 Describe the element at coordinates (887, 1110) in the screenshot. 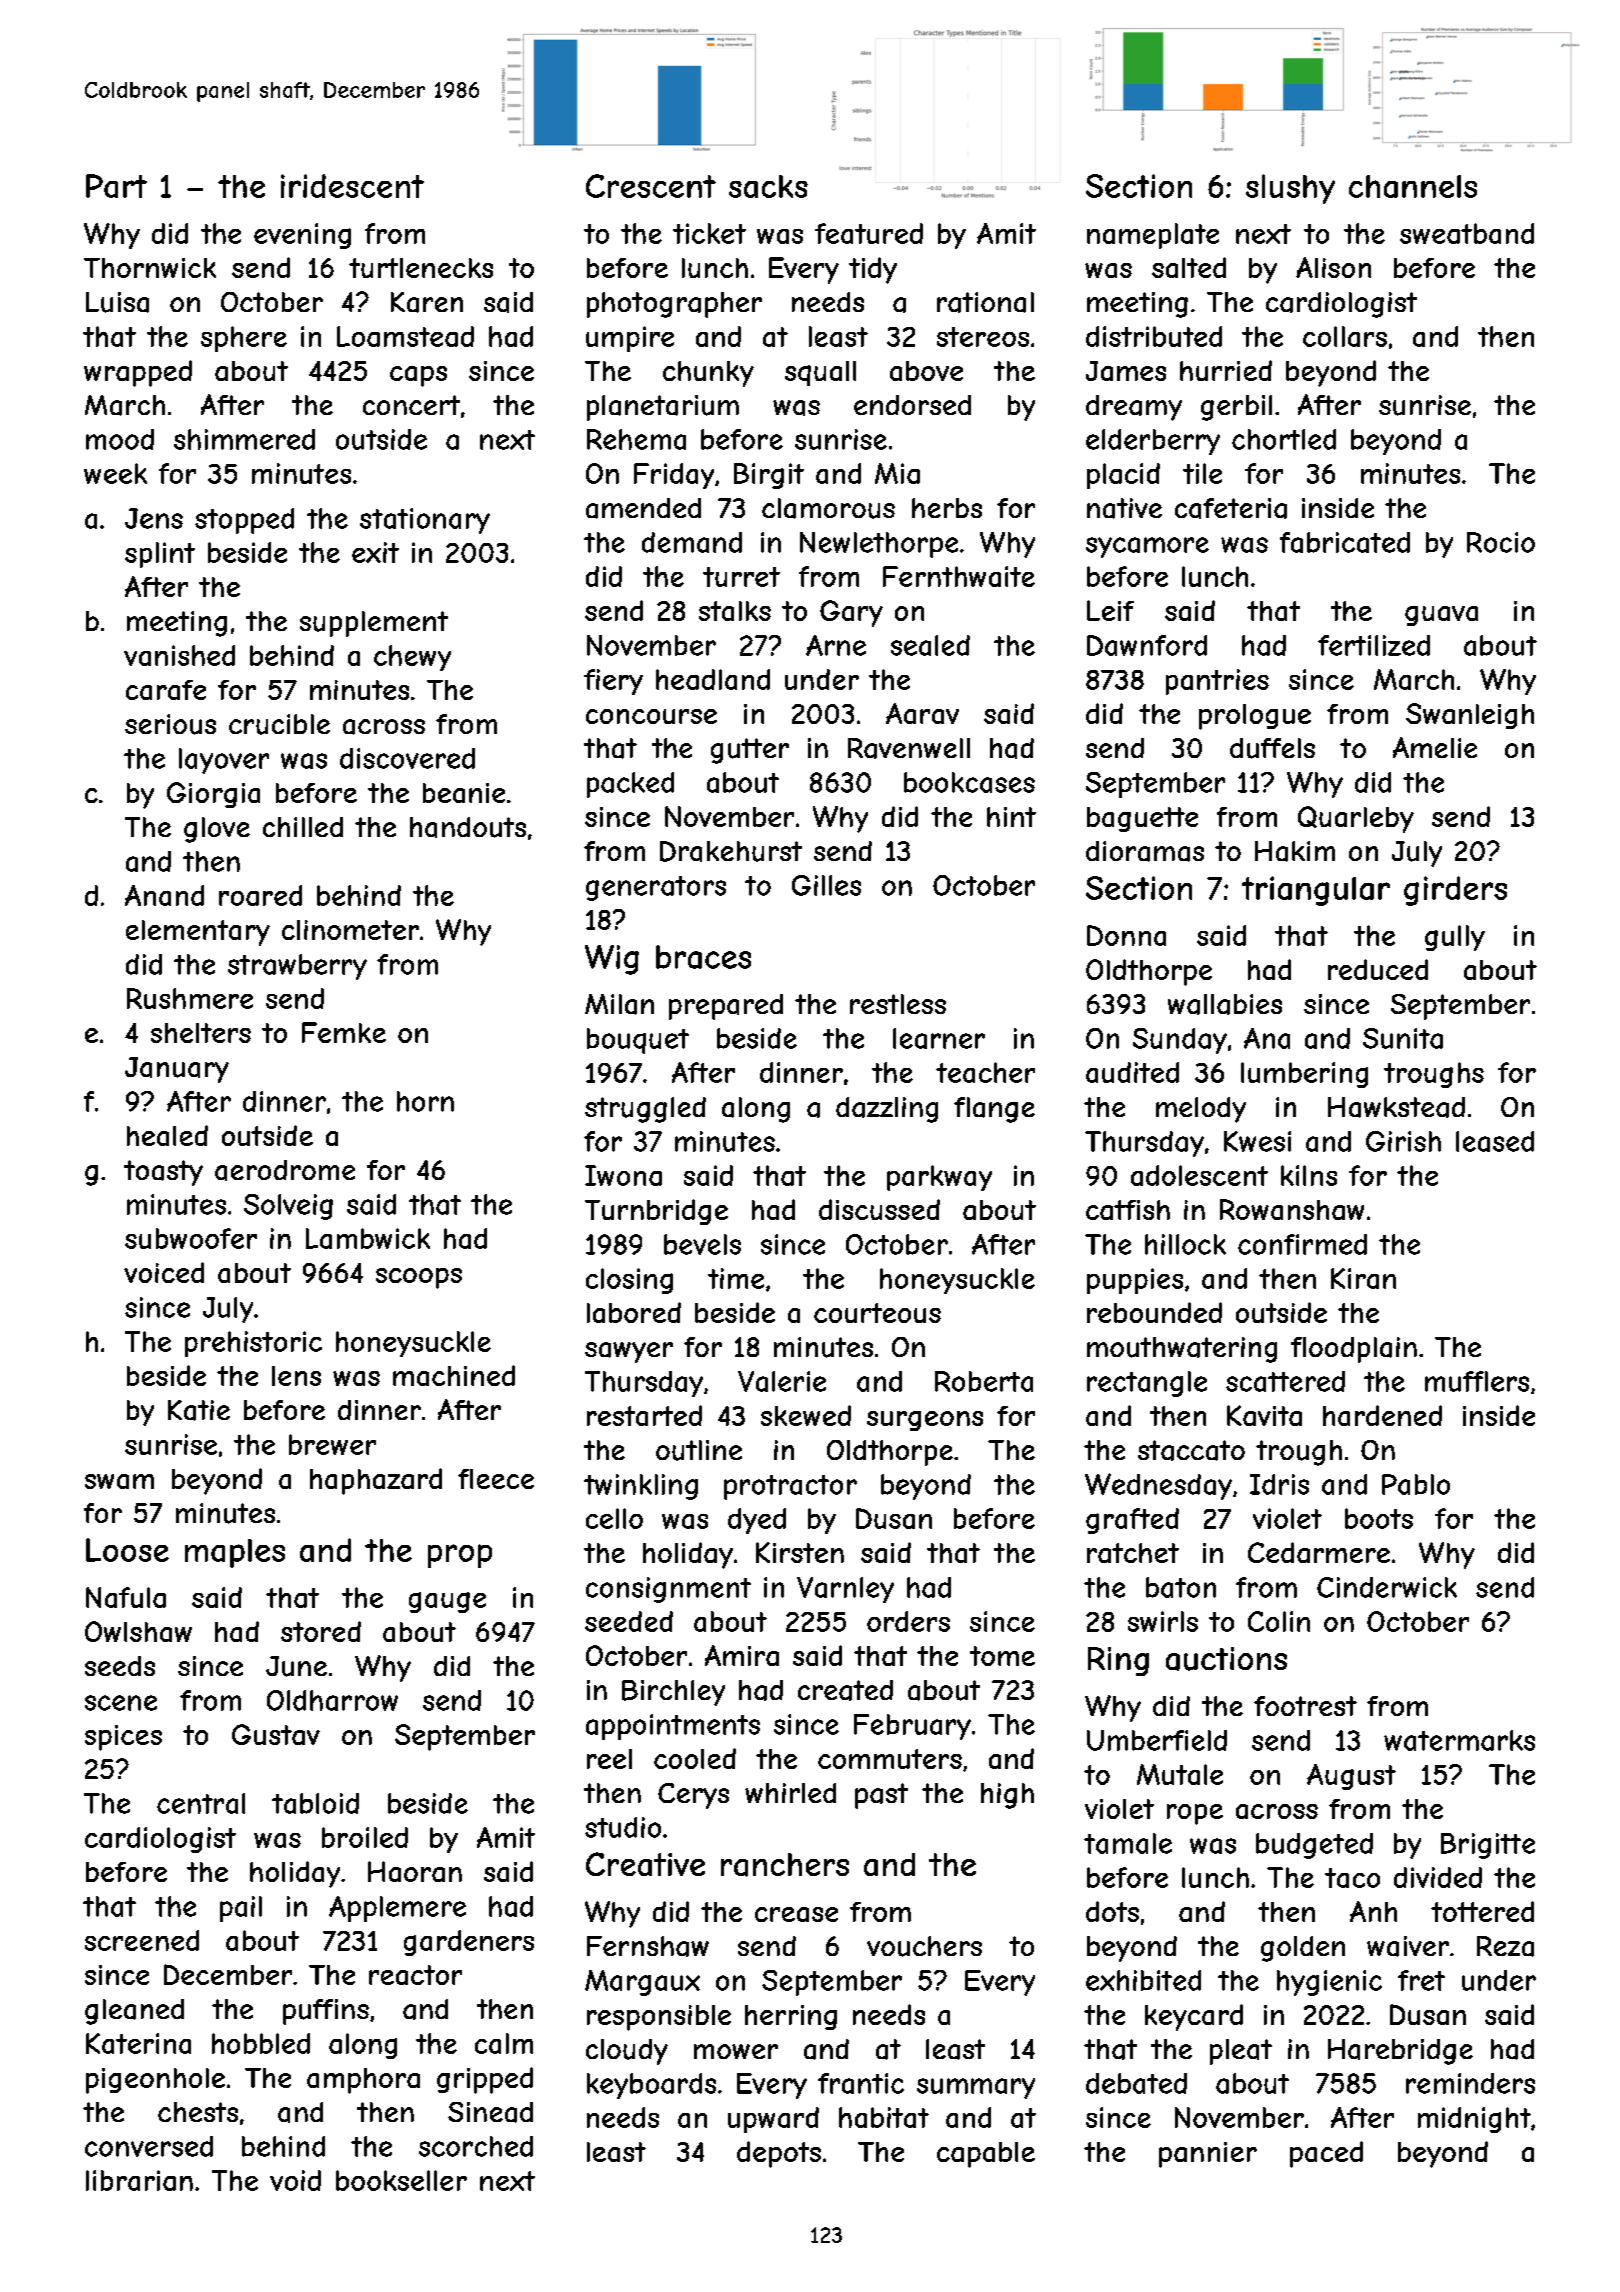

I see `dazzling` at that location.
